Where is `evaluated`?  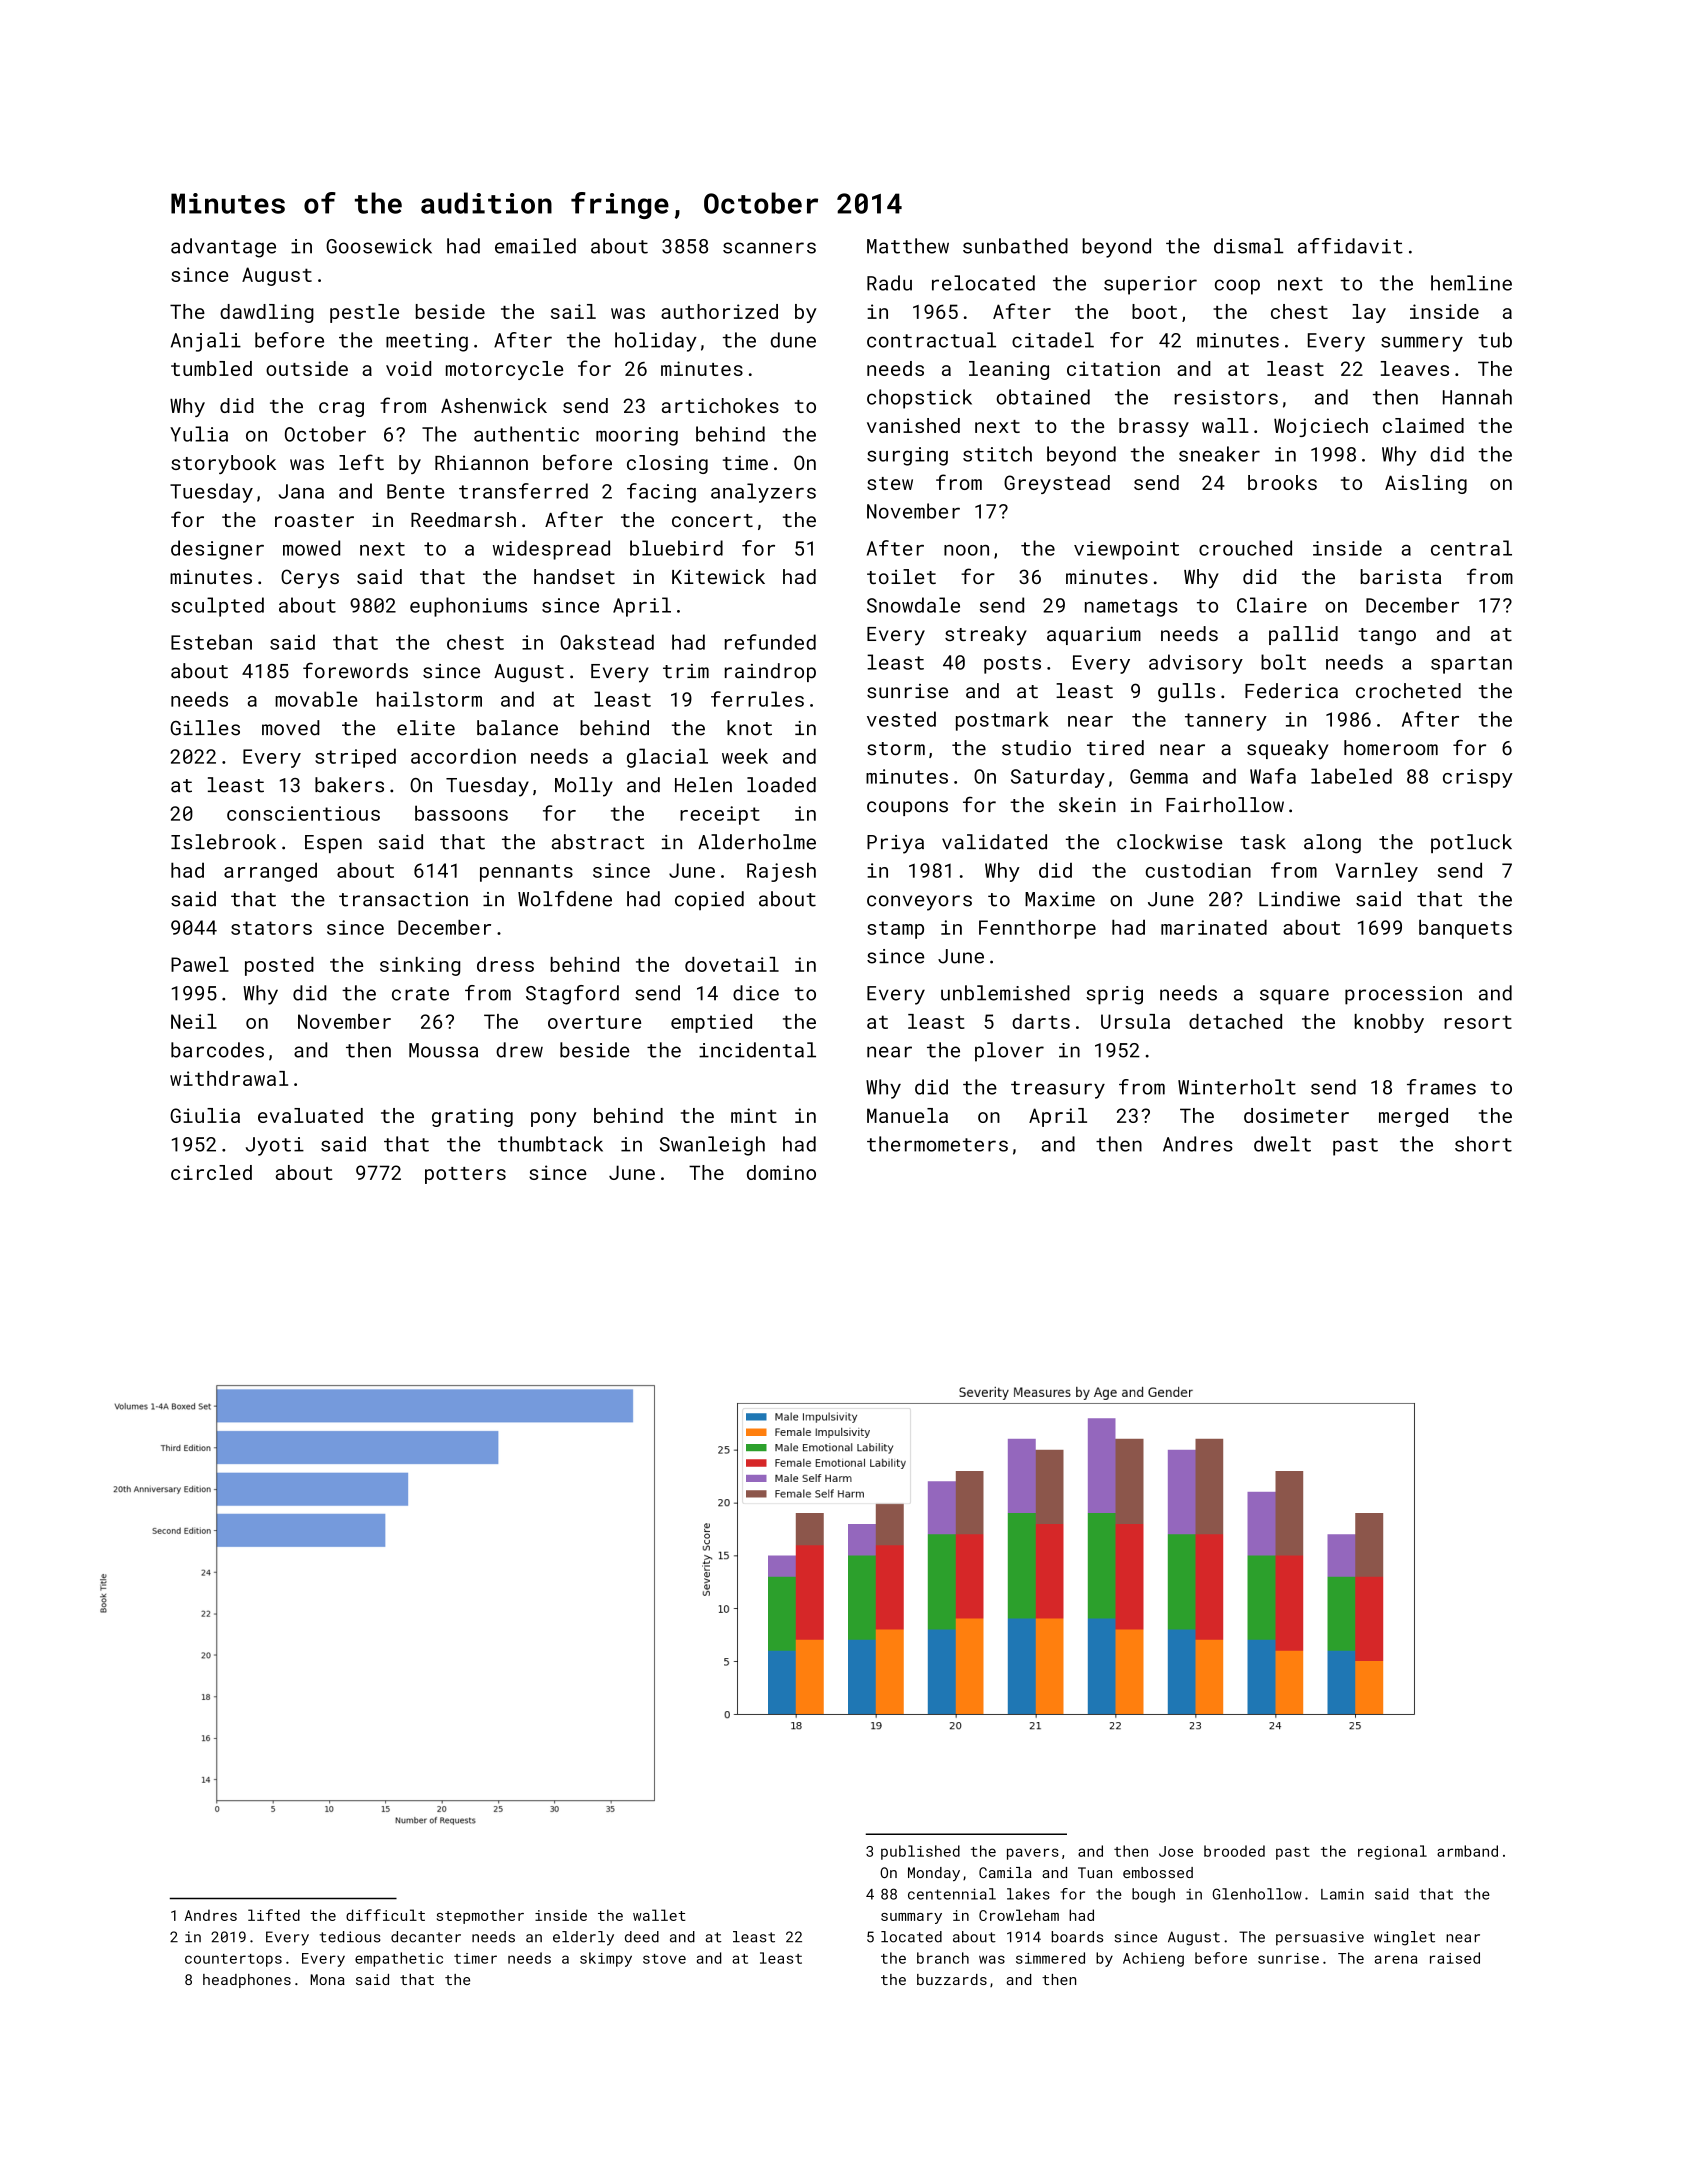
evaluated is located at coordinates (310, 1115).
